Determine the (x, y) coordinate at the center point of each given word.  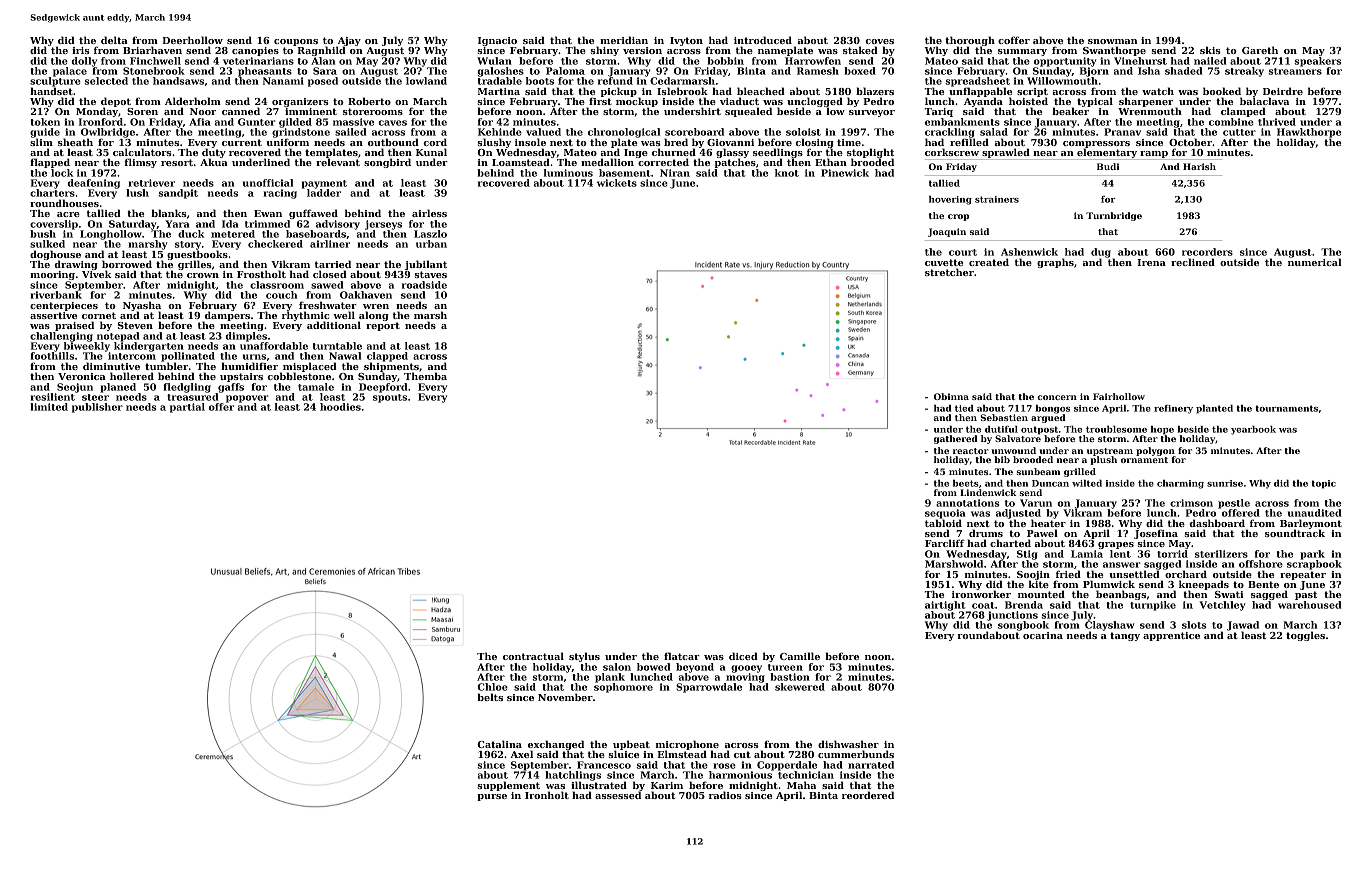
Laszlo (430, 234)
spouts (390, 398)
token (45, 122)
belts (490, 697)
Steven (135, 325)
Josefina (1156, 534)
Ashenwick (1029, 252)
